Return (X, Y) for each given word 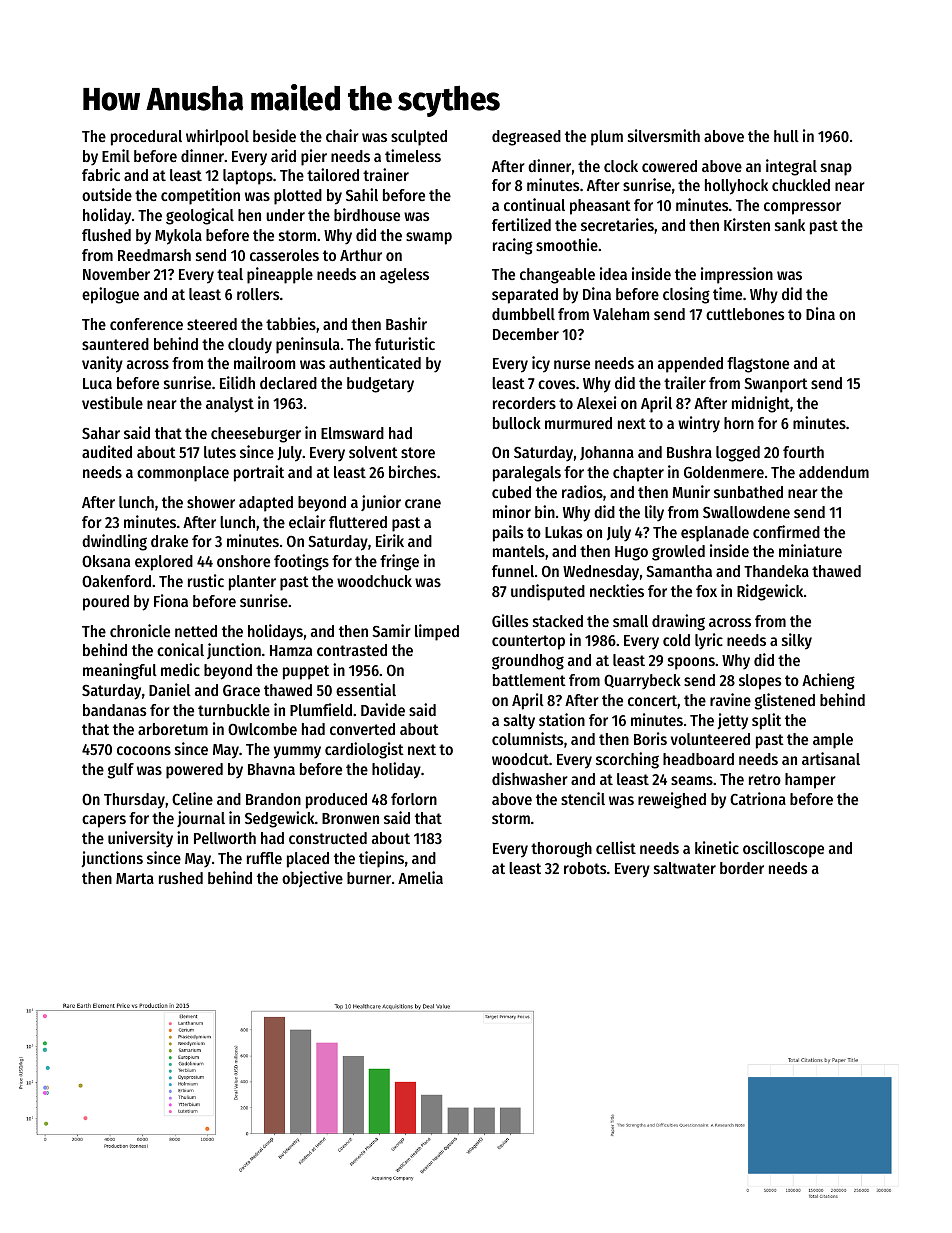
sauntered (115, 344)
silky (797, 641)
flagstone (758, 365)
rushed (181, 878)
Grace (241, 690)
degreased (526, 138)
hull (786, 136)
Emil (116, 155)
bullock (517, 423)
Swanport (776, 385)
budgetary (380, 385)
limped (437, 632)
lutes (220, 452)
